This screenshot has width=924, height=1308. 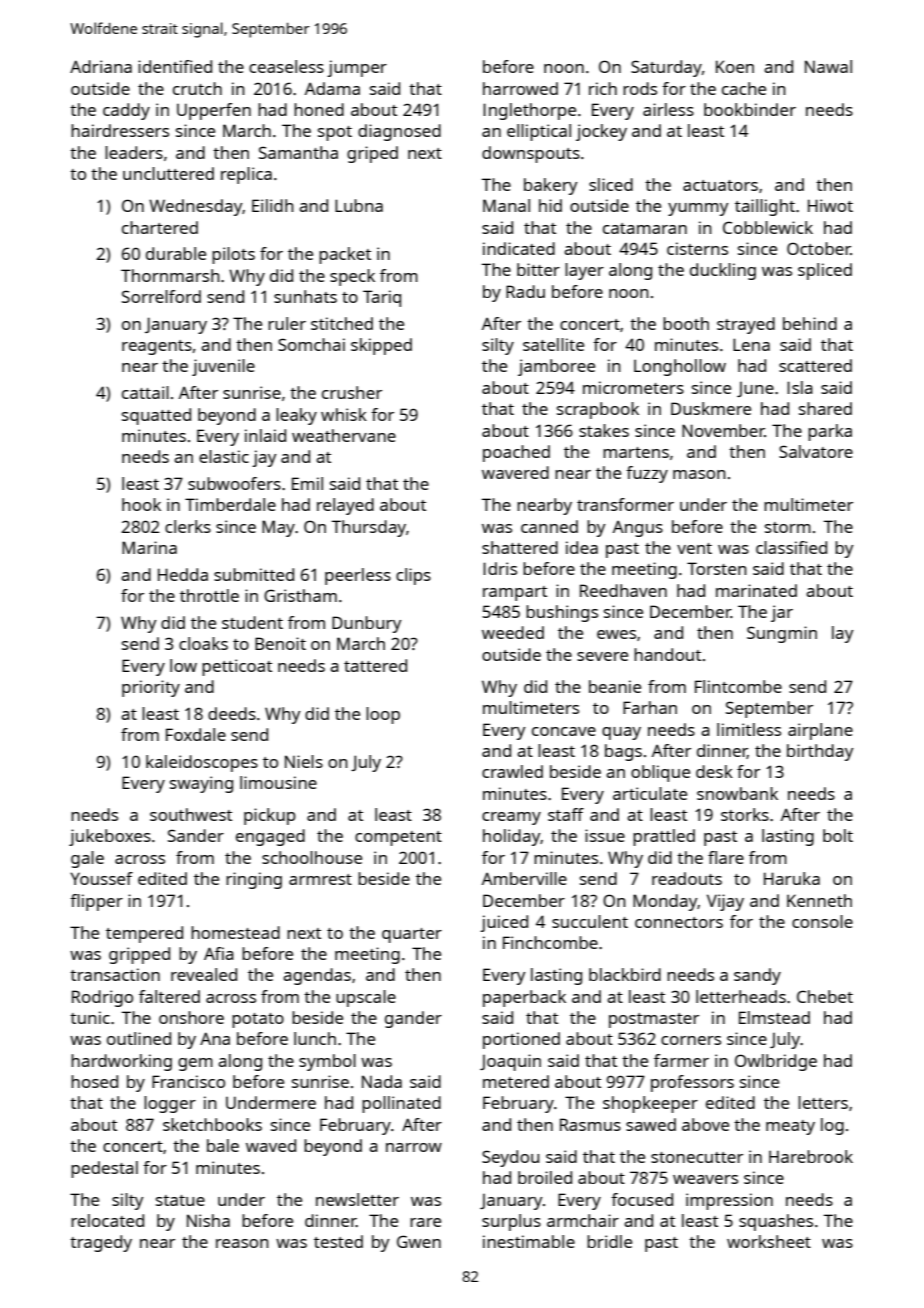 I want to click on Nawal, so click(x=828, y=66).
